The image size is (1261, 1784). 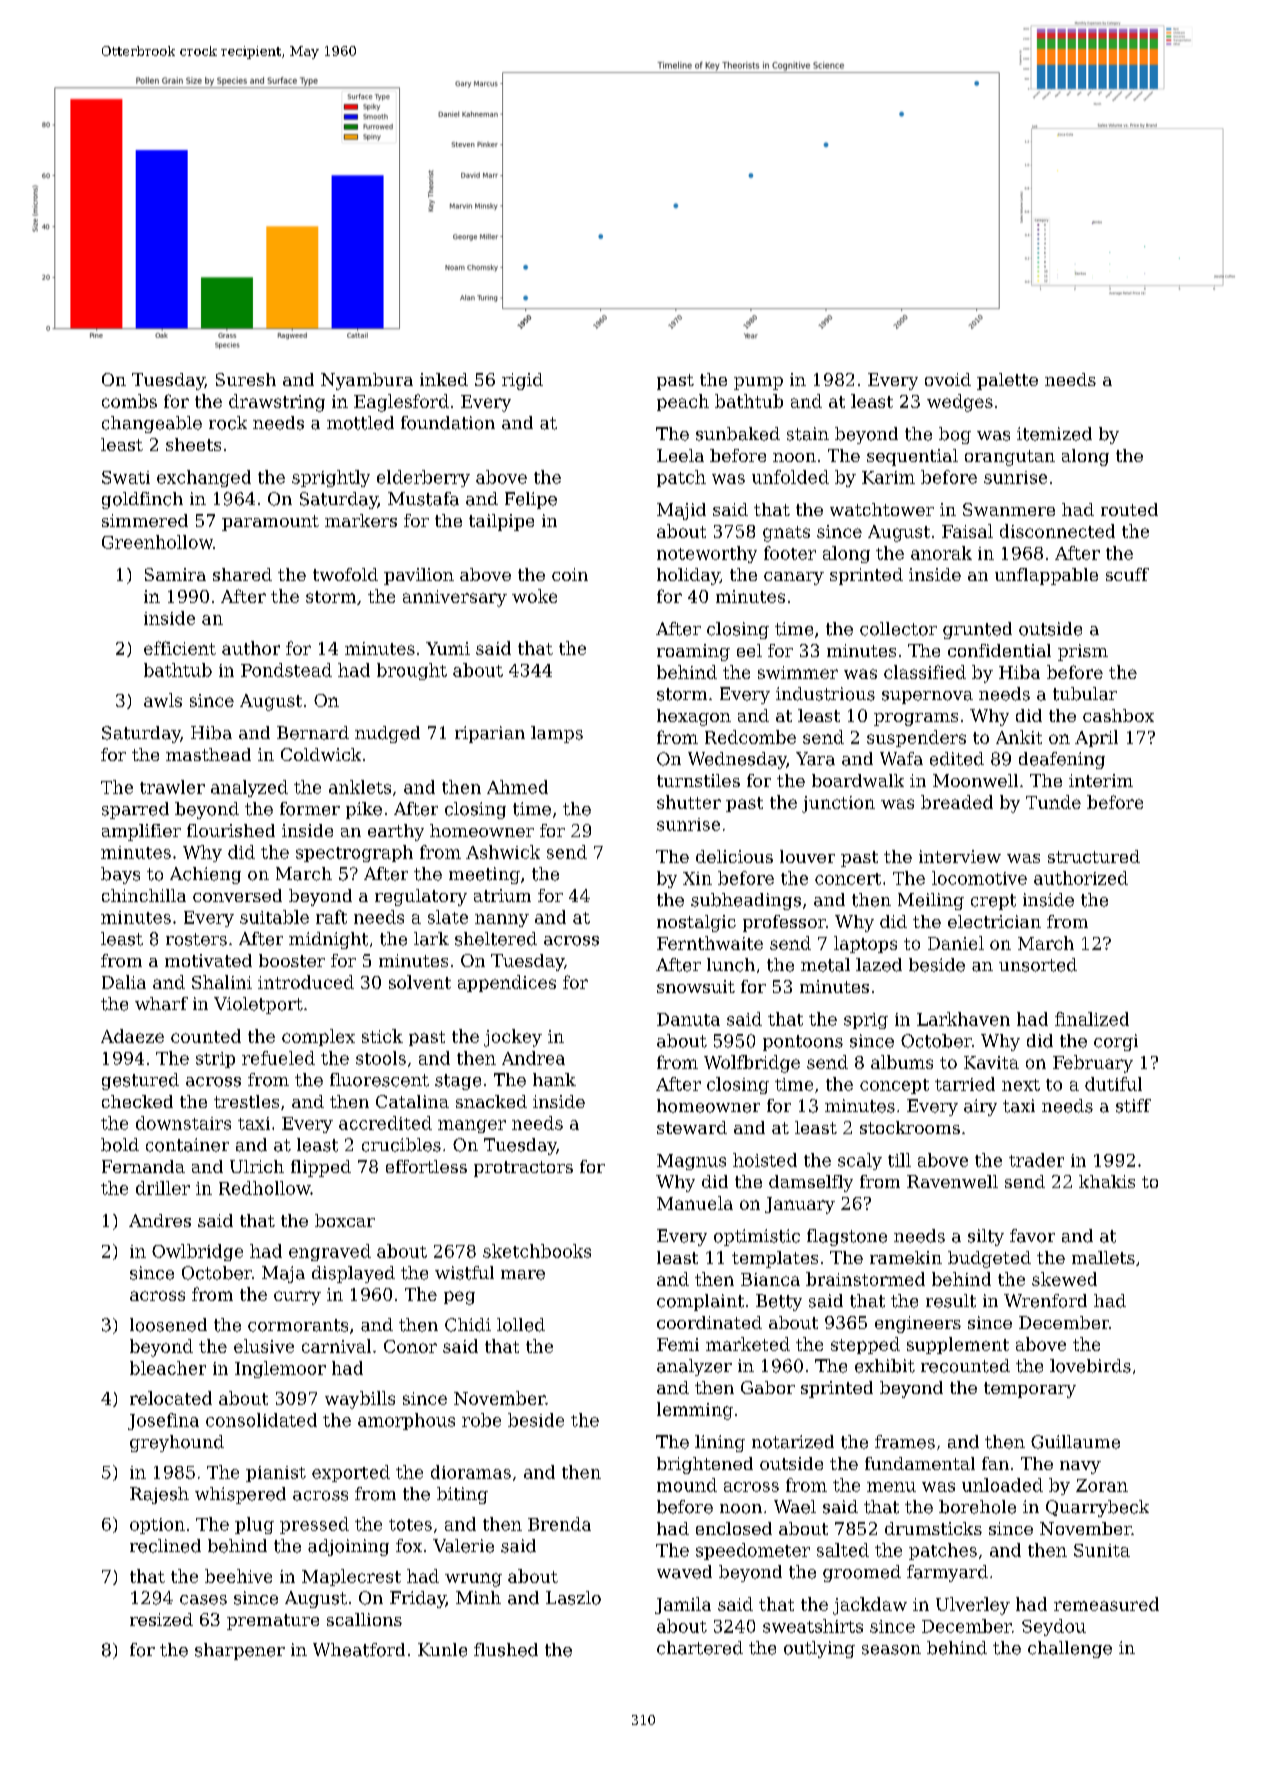 What do you see at coordinates (506, 1650) in the screenshot?
I see `flushed` at bounding box center [506, 1650].
